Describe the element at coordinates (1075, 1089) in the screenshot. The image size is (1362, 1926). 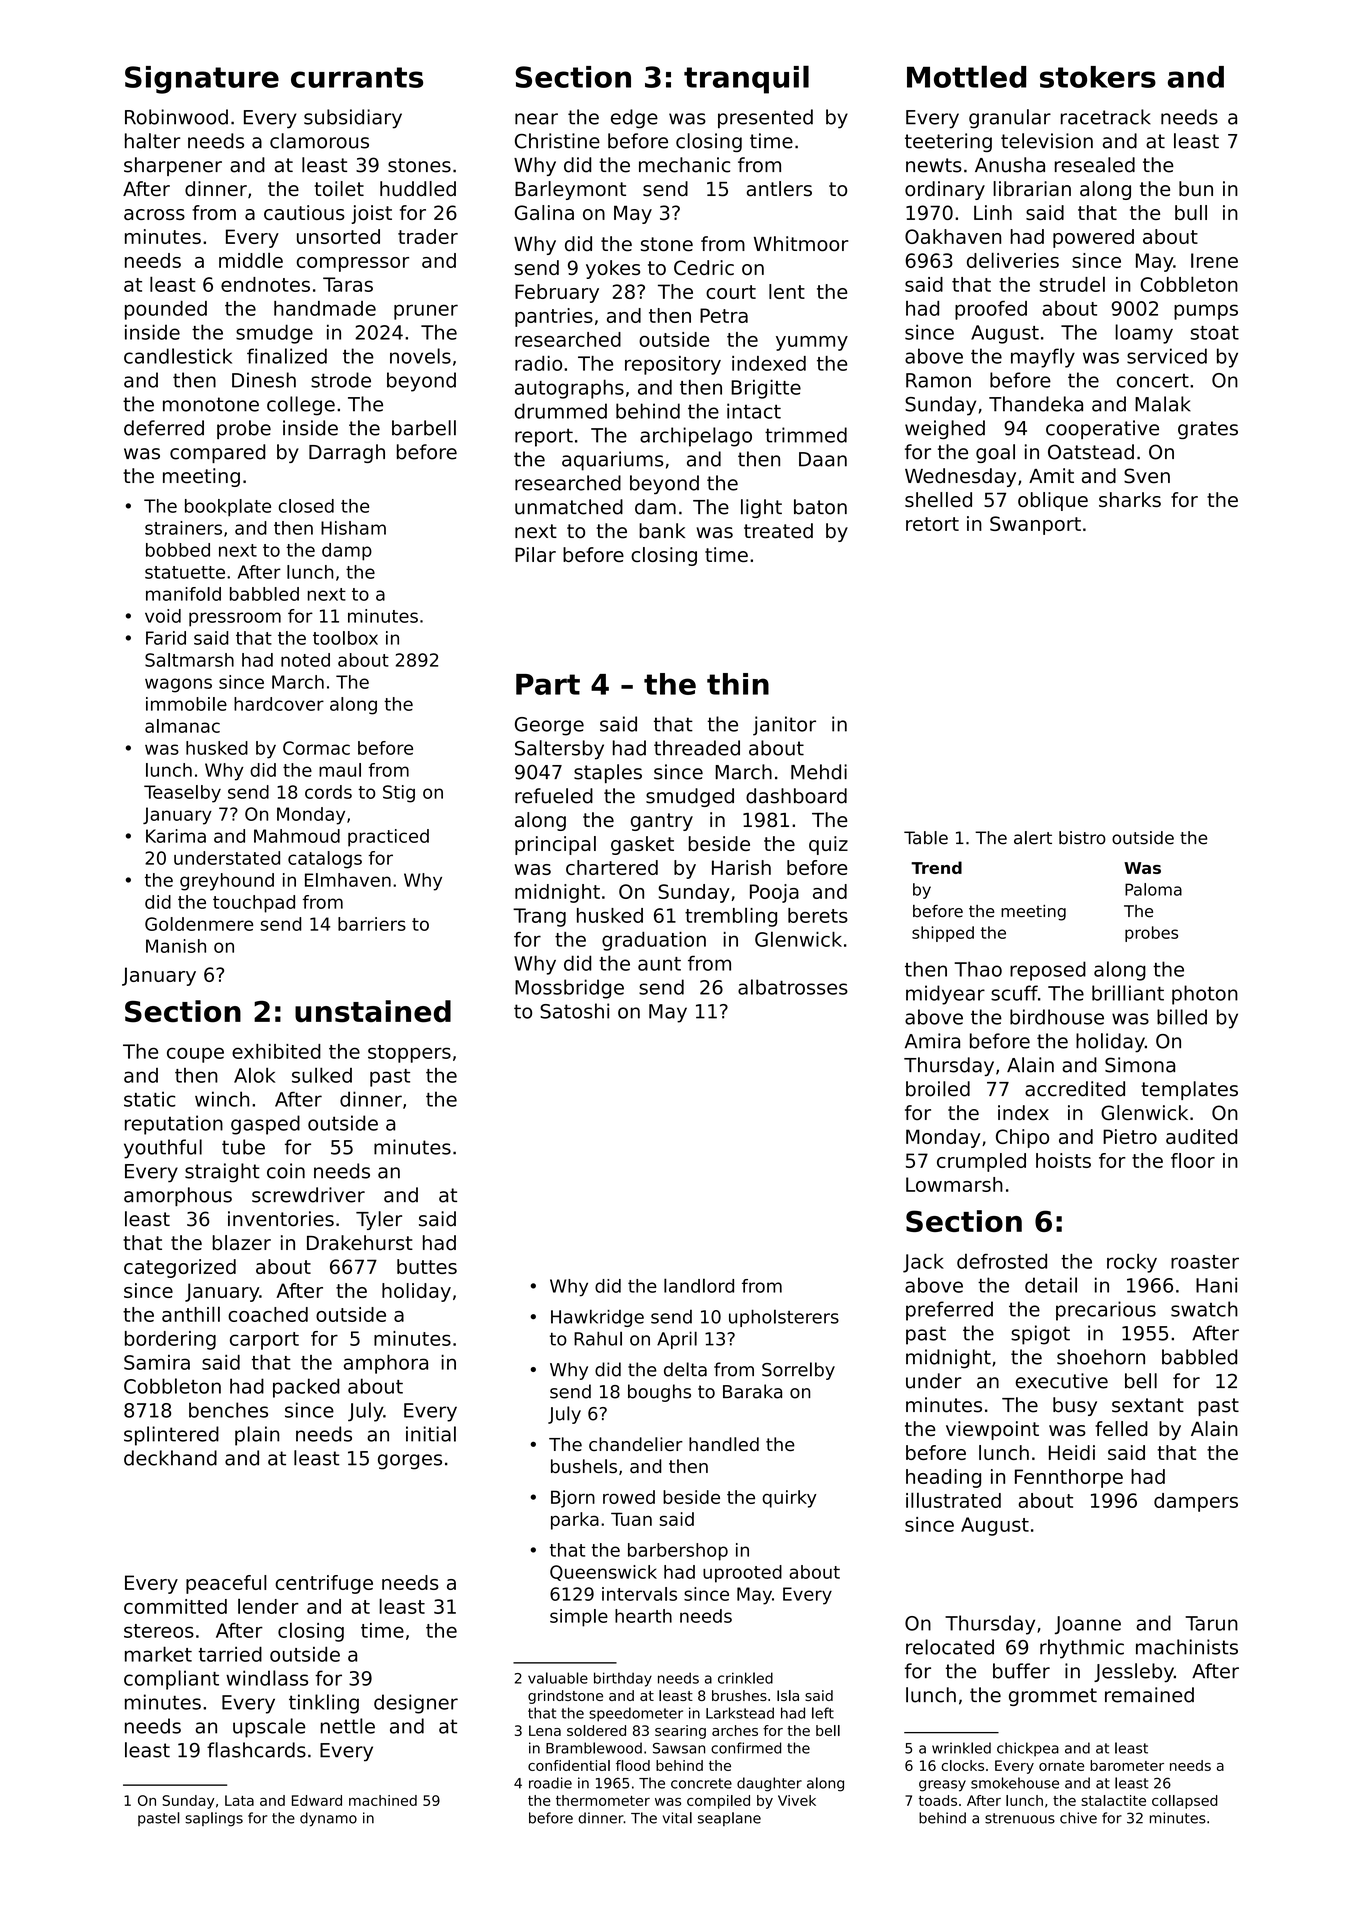
I see `accredited` at that location.
